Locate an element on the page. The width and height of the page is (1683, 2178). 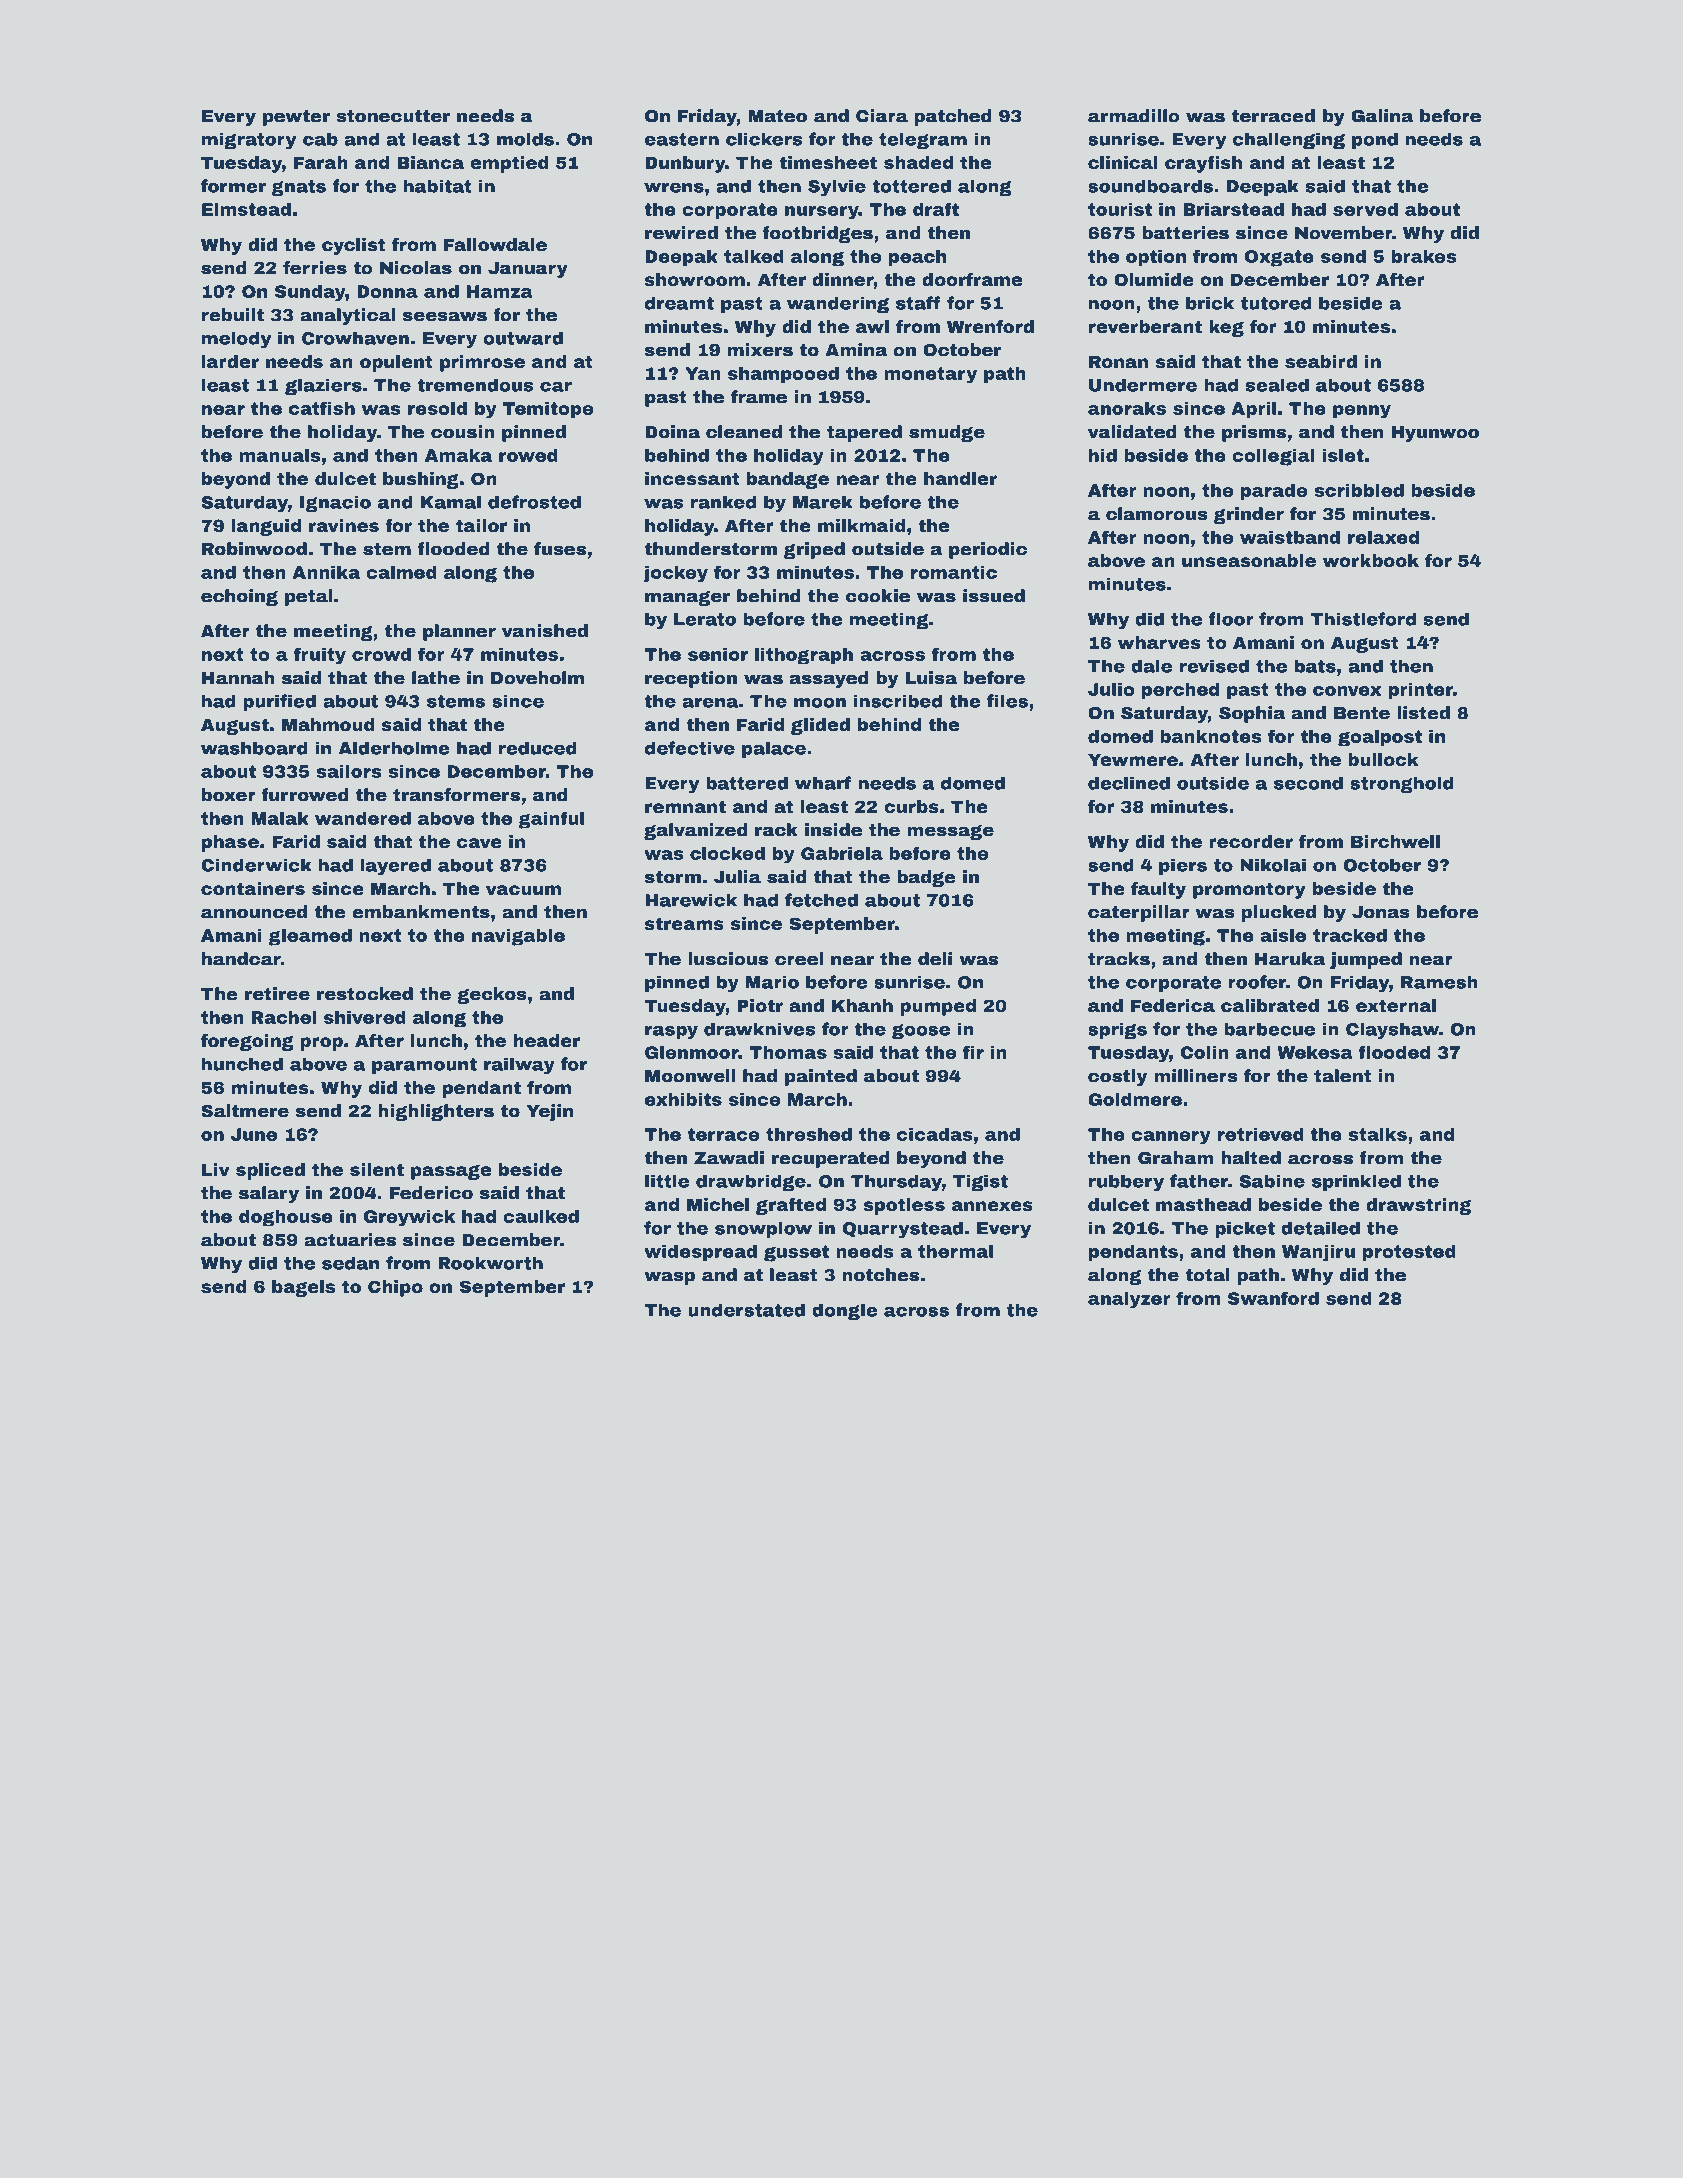
announced is located at coordinates (254, 912).
